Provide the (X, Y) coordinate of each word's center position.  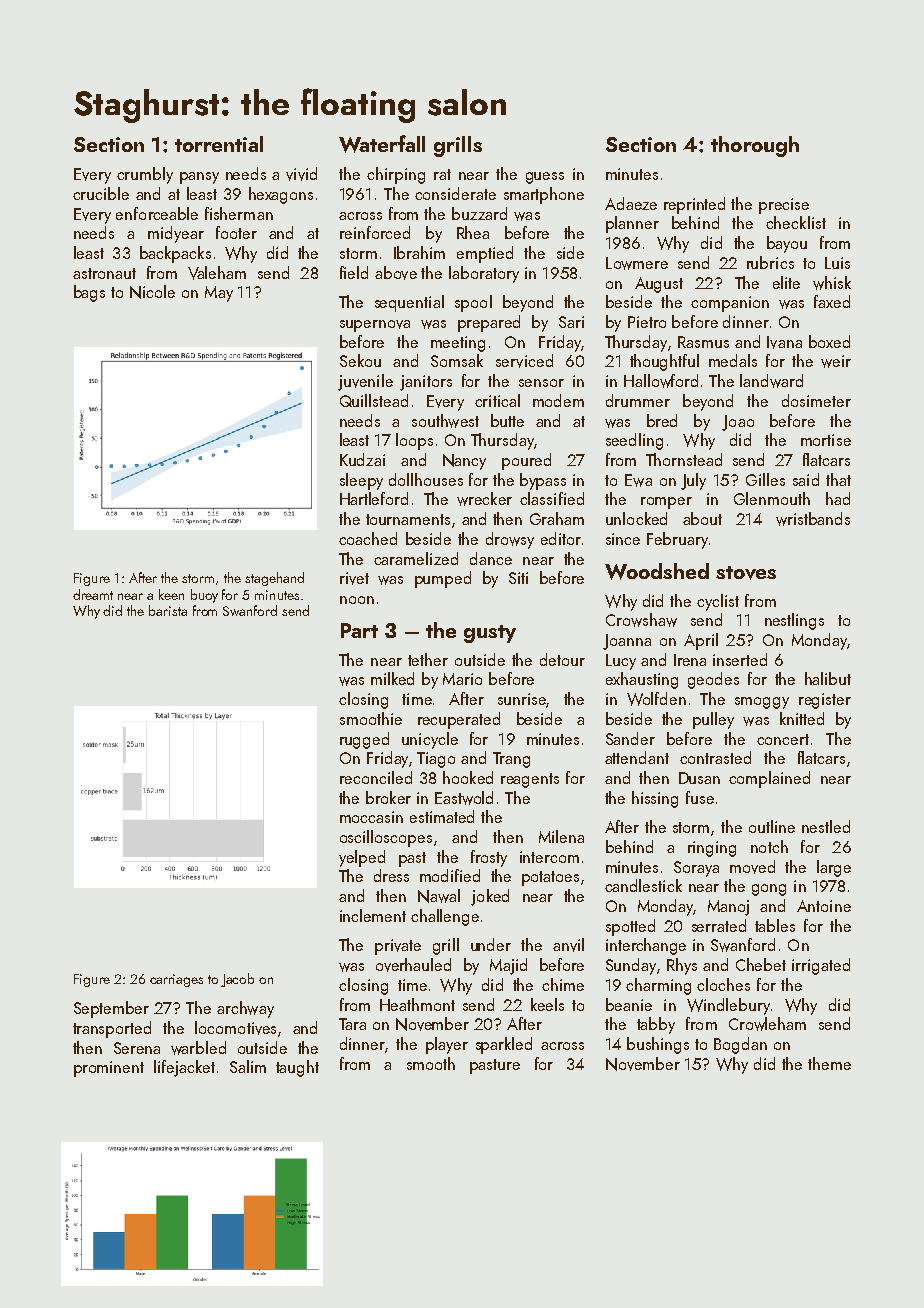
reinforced (375, 232)
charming (658, 986)
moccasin (371, 817)
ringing (712, 849)
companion (730, 304)
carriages (176, 980)
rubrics (770, 262)
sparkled (504, 1045)
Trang (511, 760)
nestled (826, 826)
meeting (458, 344)
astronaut (104, 273)
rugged (364, 740)
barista (168, 610)
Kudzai (362, 459)
